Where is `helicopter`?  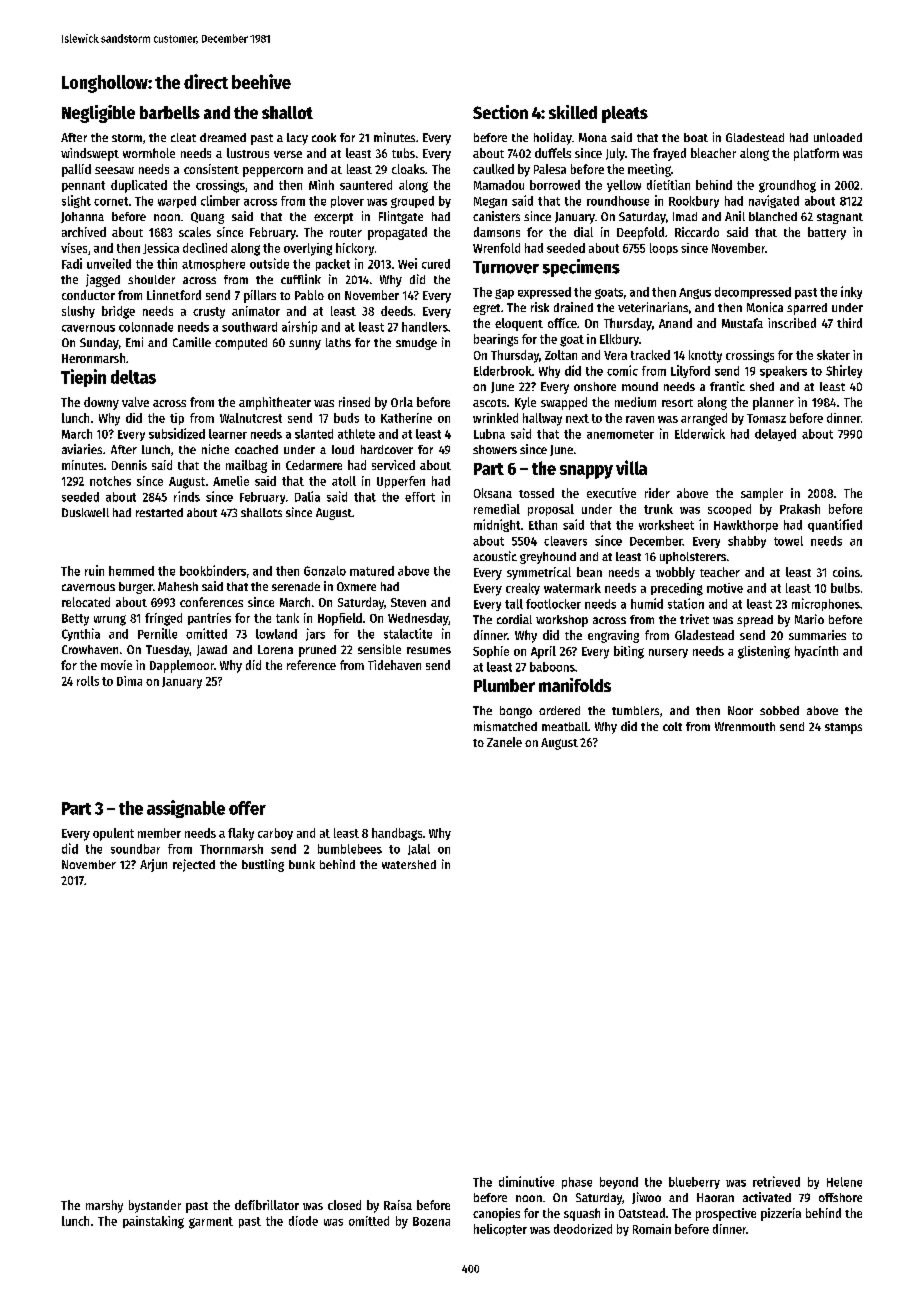
helicopter is located at coordinates (500, 1230).
